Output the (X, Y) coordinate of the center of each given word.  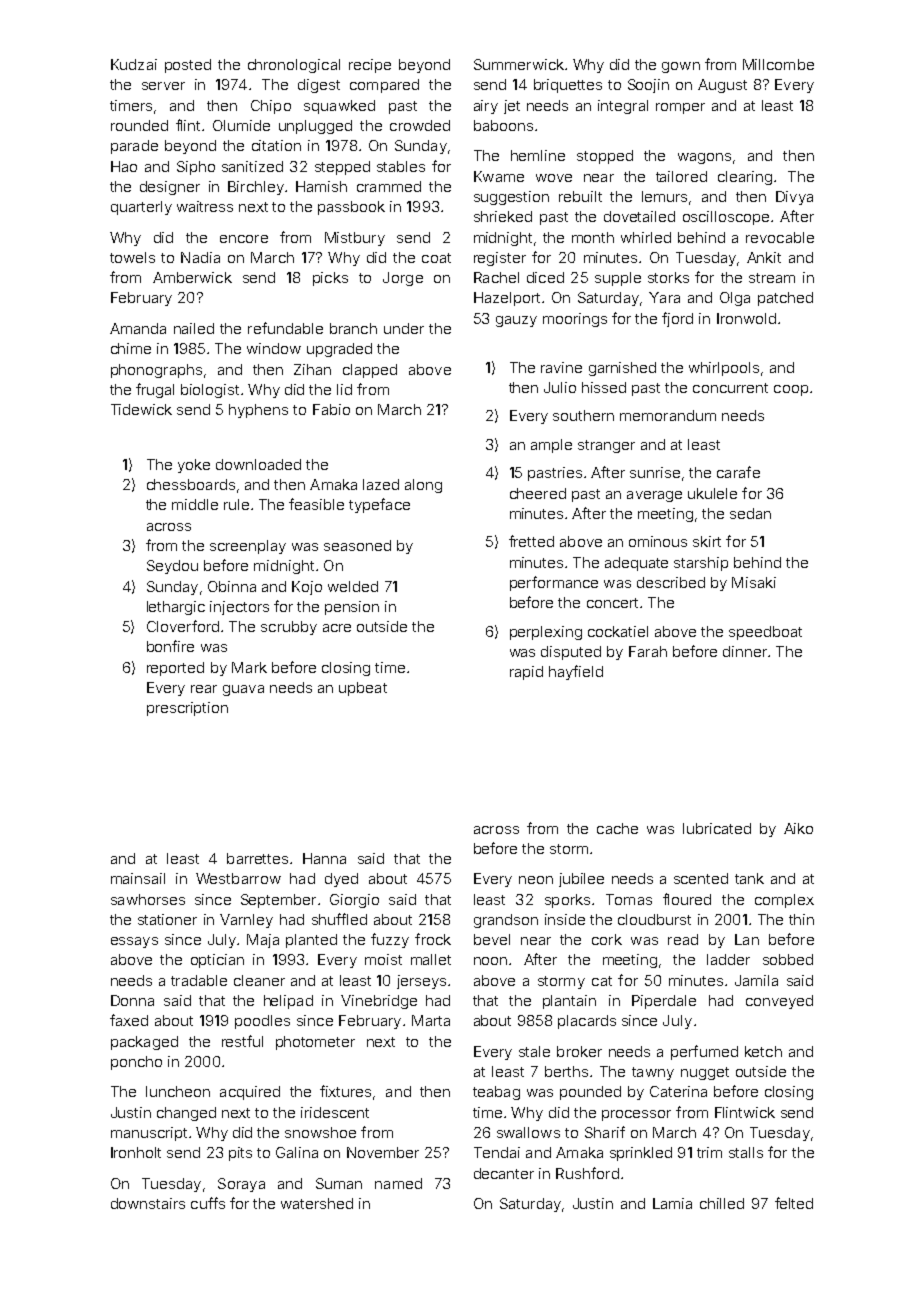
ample (551, 446)
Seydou (172, 567)
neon (536, 880)
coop (791, 390)
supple (618, 279)
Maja (263, 941)
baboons (503, 125)
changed (186, 1114)
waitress (205, 206)
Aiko (798, 828)
